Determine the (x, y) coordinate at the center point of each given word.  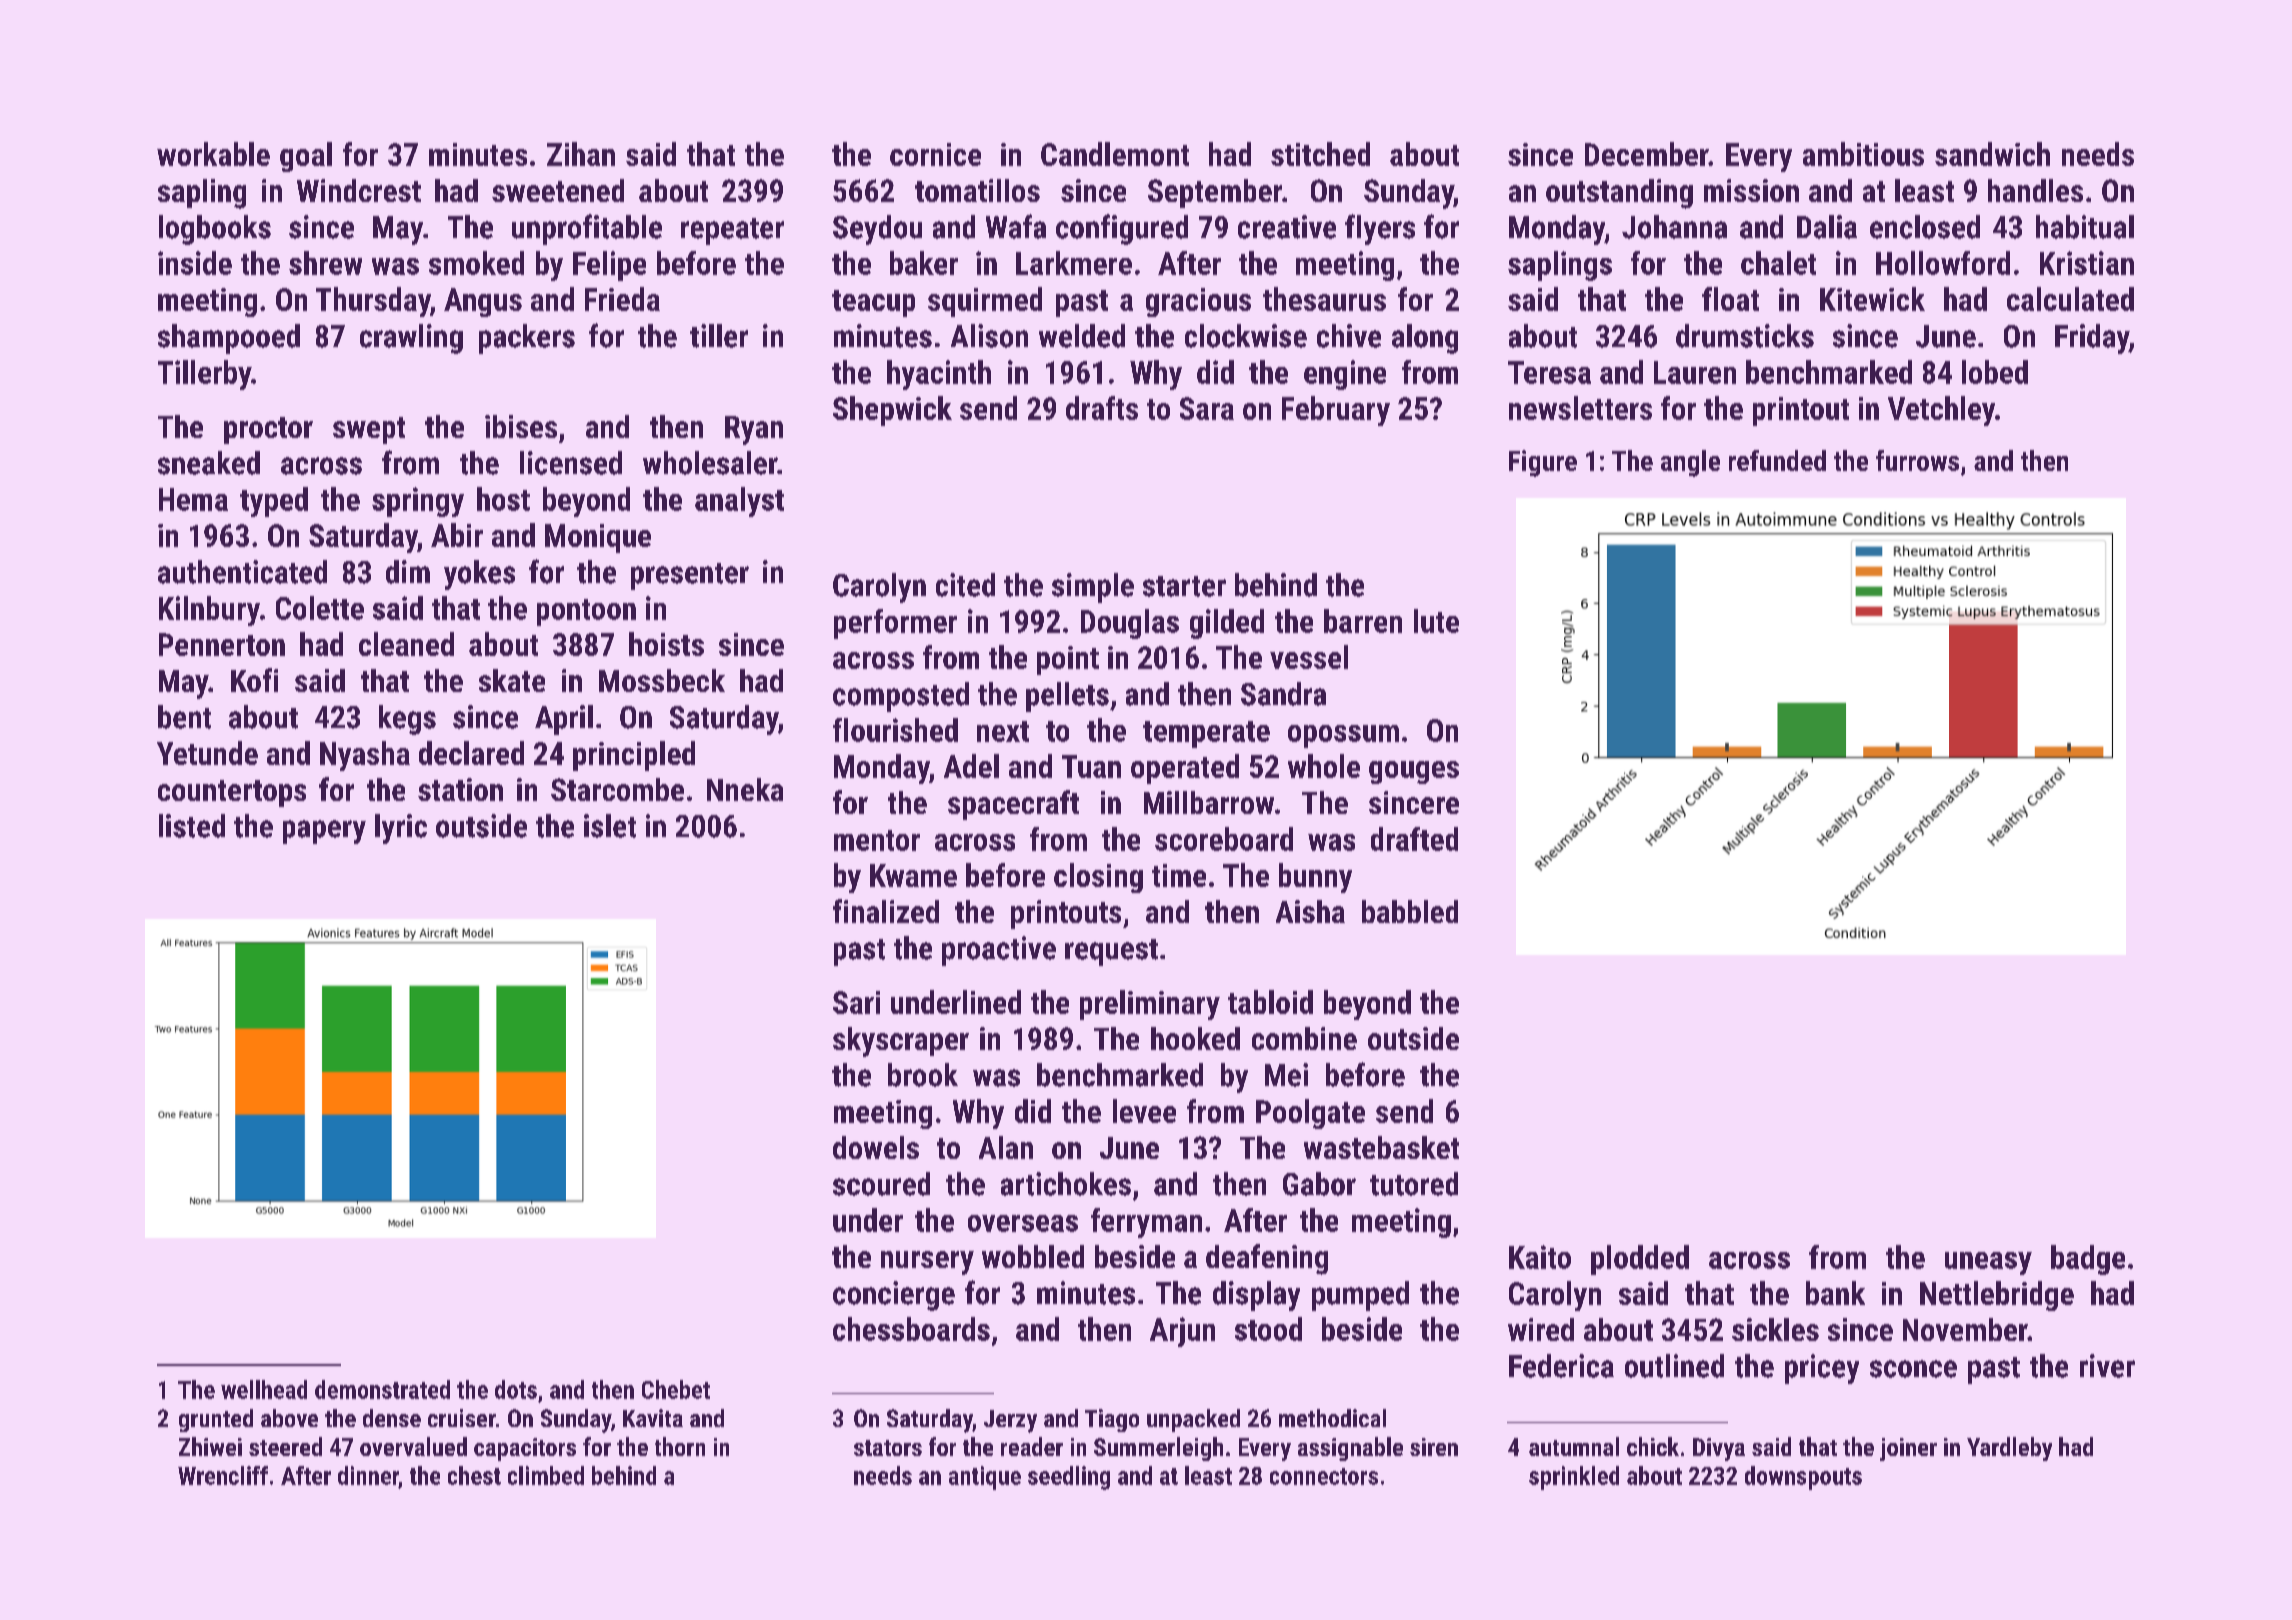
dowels (876, 1147)
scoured (881, 1184)
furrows (1917, 460)
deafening (1267, 1259)
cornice (935, 154)
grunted (216, 1420)
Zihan (581, 154)
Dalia (1827, 227)
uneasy (1988, 1263)
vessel (1309, 657)
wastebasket (1381, 1147)
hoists (666, 644)
